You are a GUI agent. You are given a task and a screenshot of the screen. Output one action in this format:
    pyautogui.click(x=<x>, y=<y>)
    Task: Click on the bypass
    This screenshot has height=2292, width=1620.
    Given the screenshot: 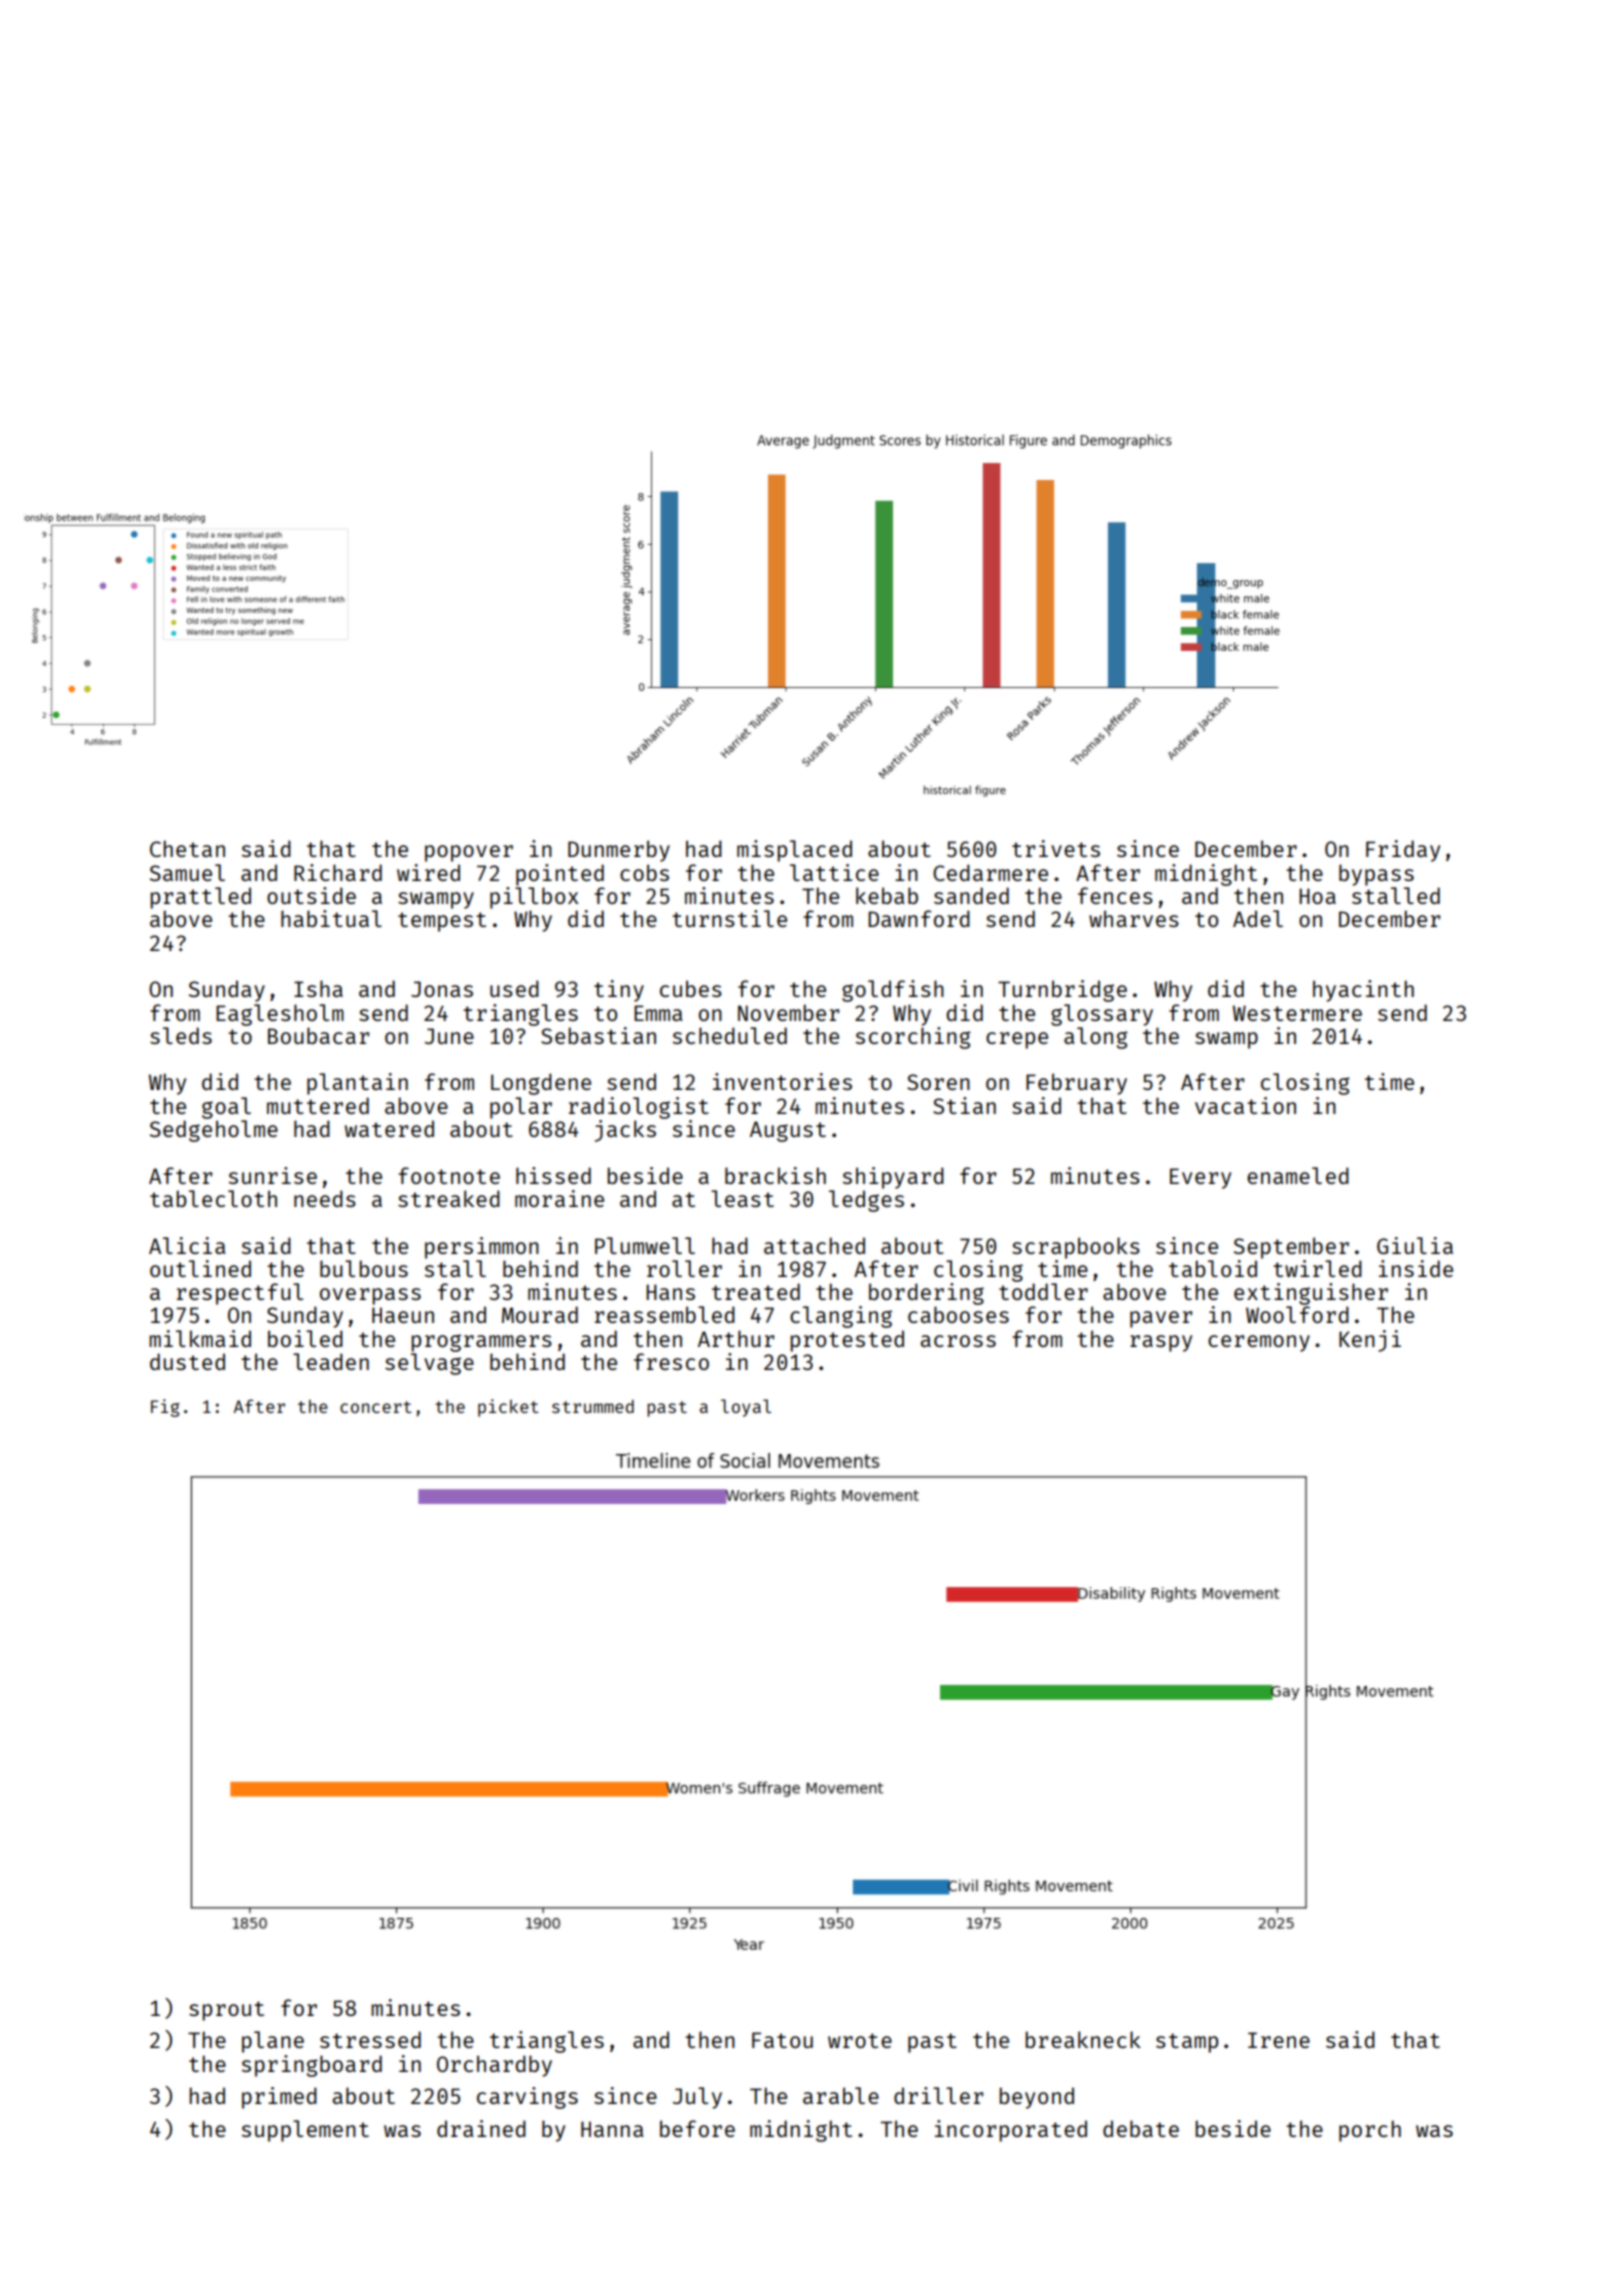 What is the action you would take?
    pyautogui.click(x=1376, y=875)
